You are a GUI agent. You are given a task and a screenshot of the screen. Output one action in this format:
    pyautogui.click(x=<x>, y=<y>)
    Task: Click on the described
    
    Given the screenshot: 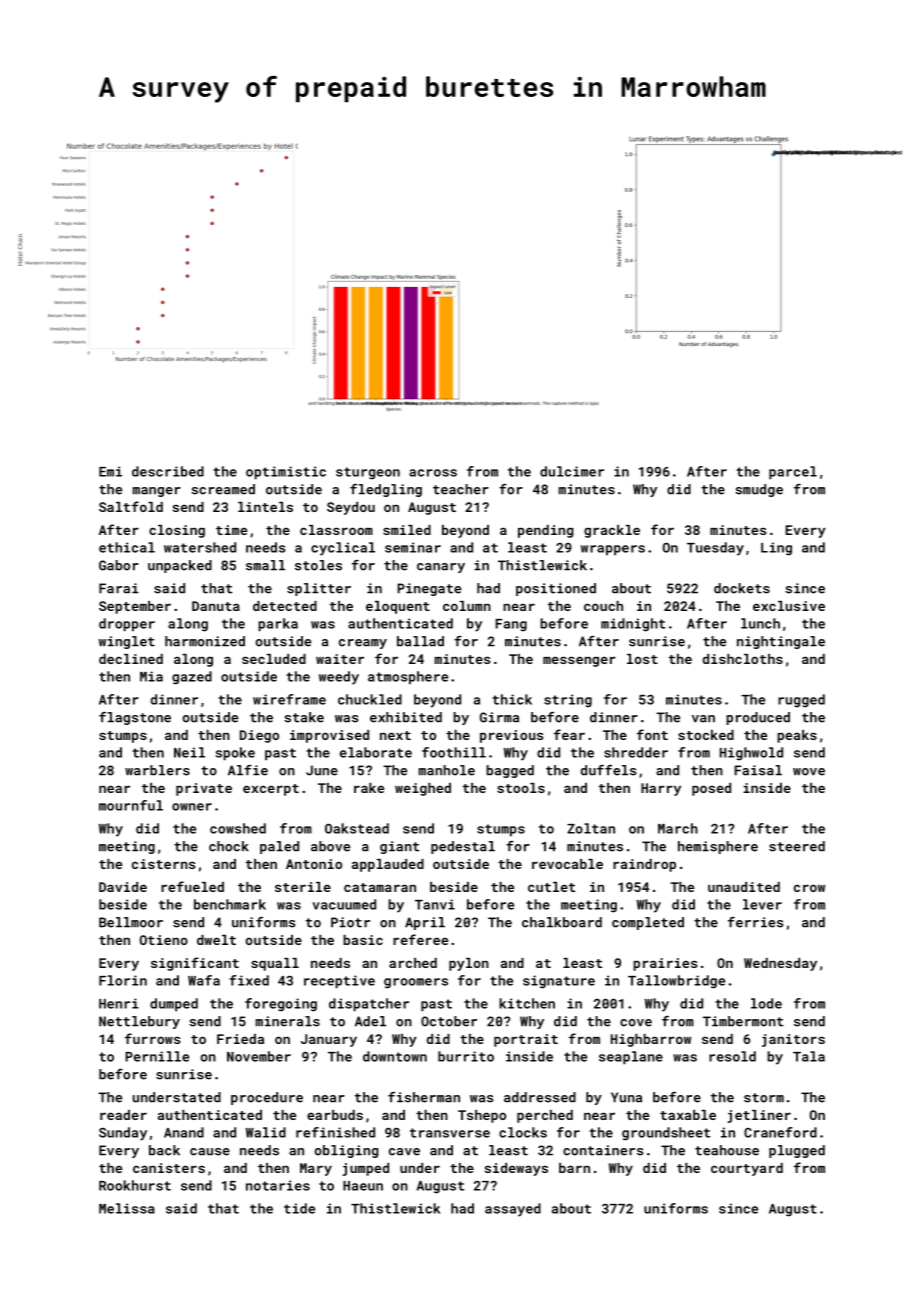 What is the action you would take?
    pyautogui.click(x=168, y=471)
